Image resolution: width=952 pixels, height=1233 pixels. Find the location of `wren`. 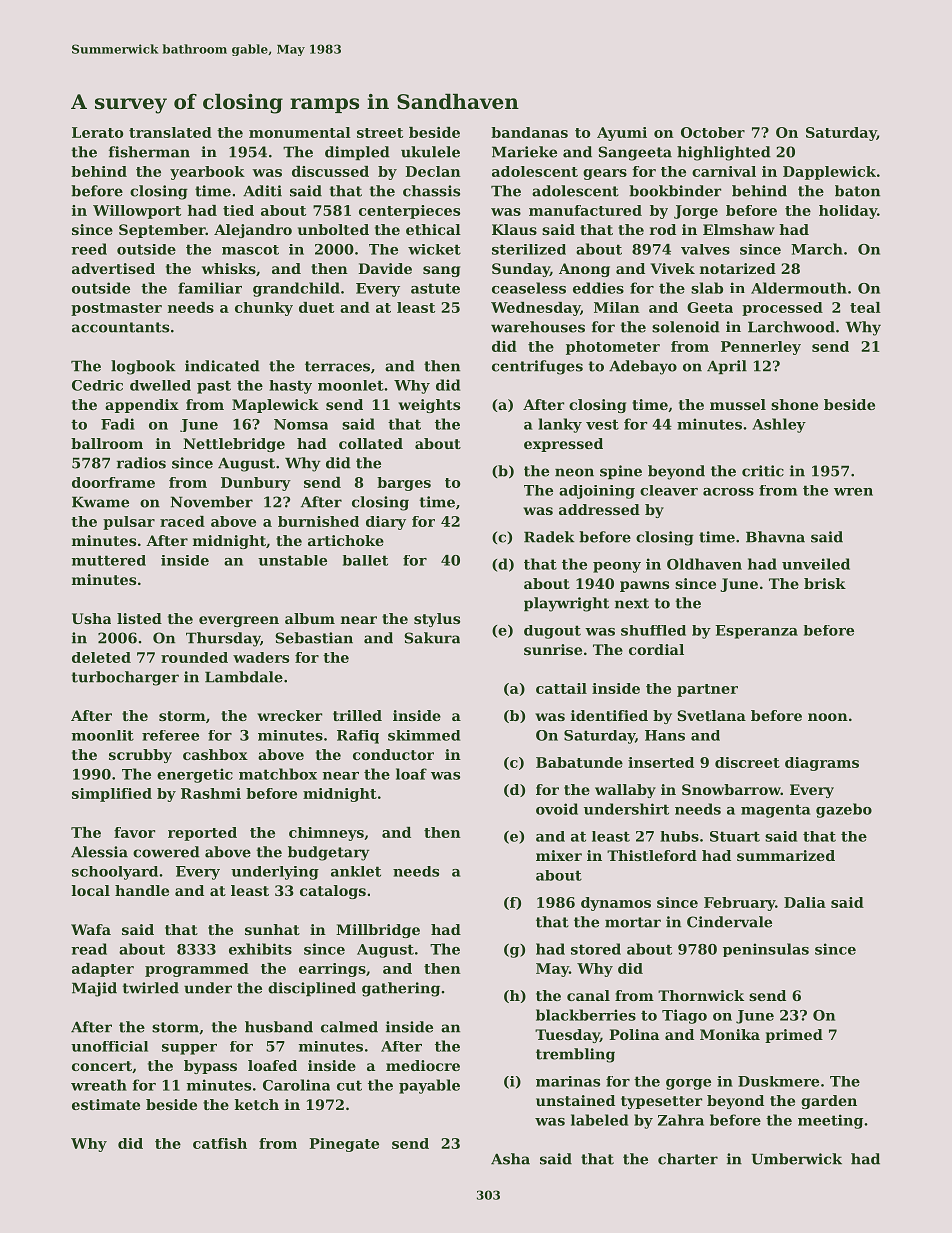

wren is located at coordinates (853, 492).
